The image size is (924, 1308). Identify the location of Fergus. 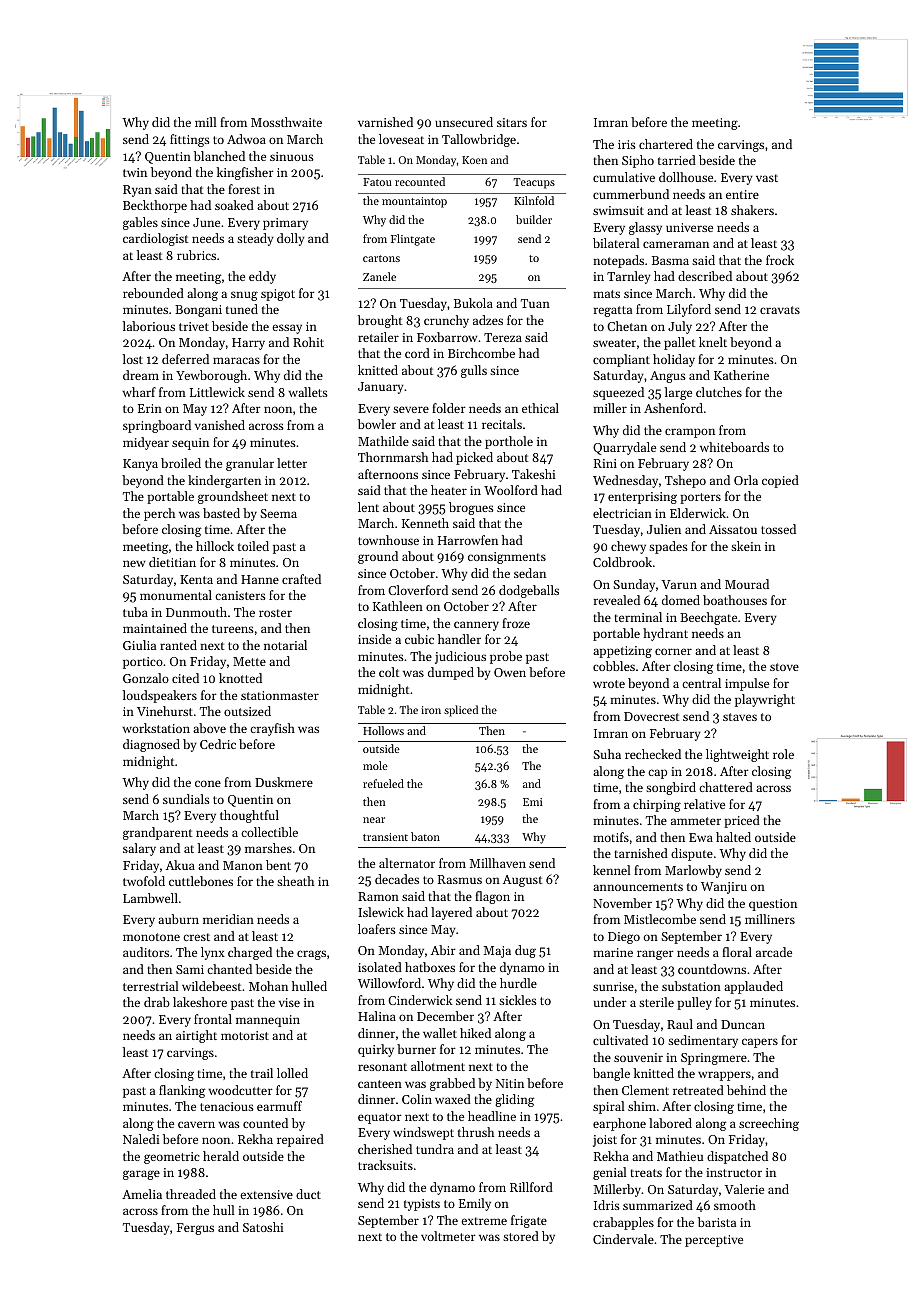
(195, 1229).
